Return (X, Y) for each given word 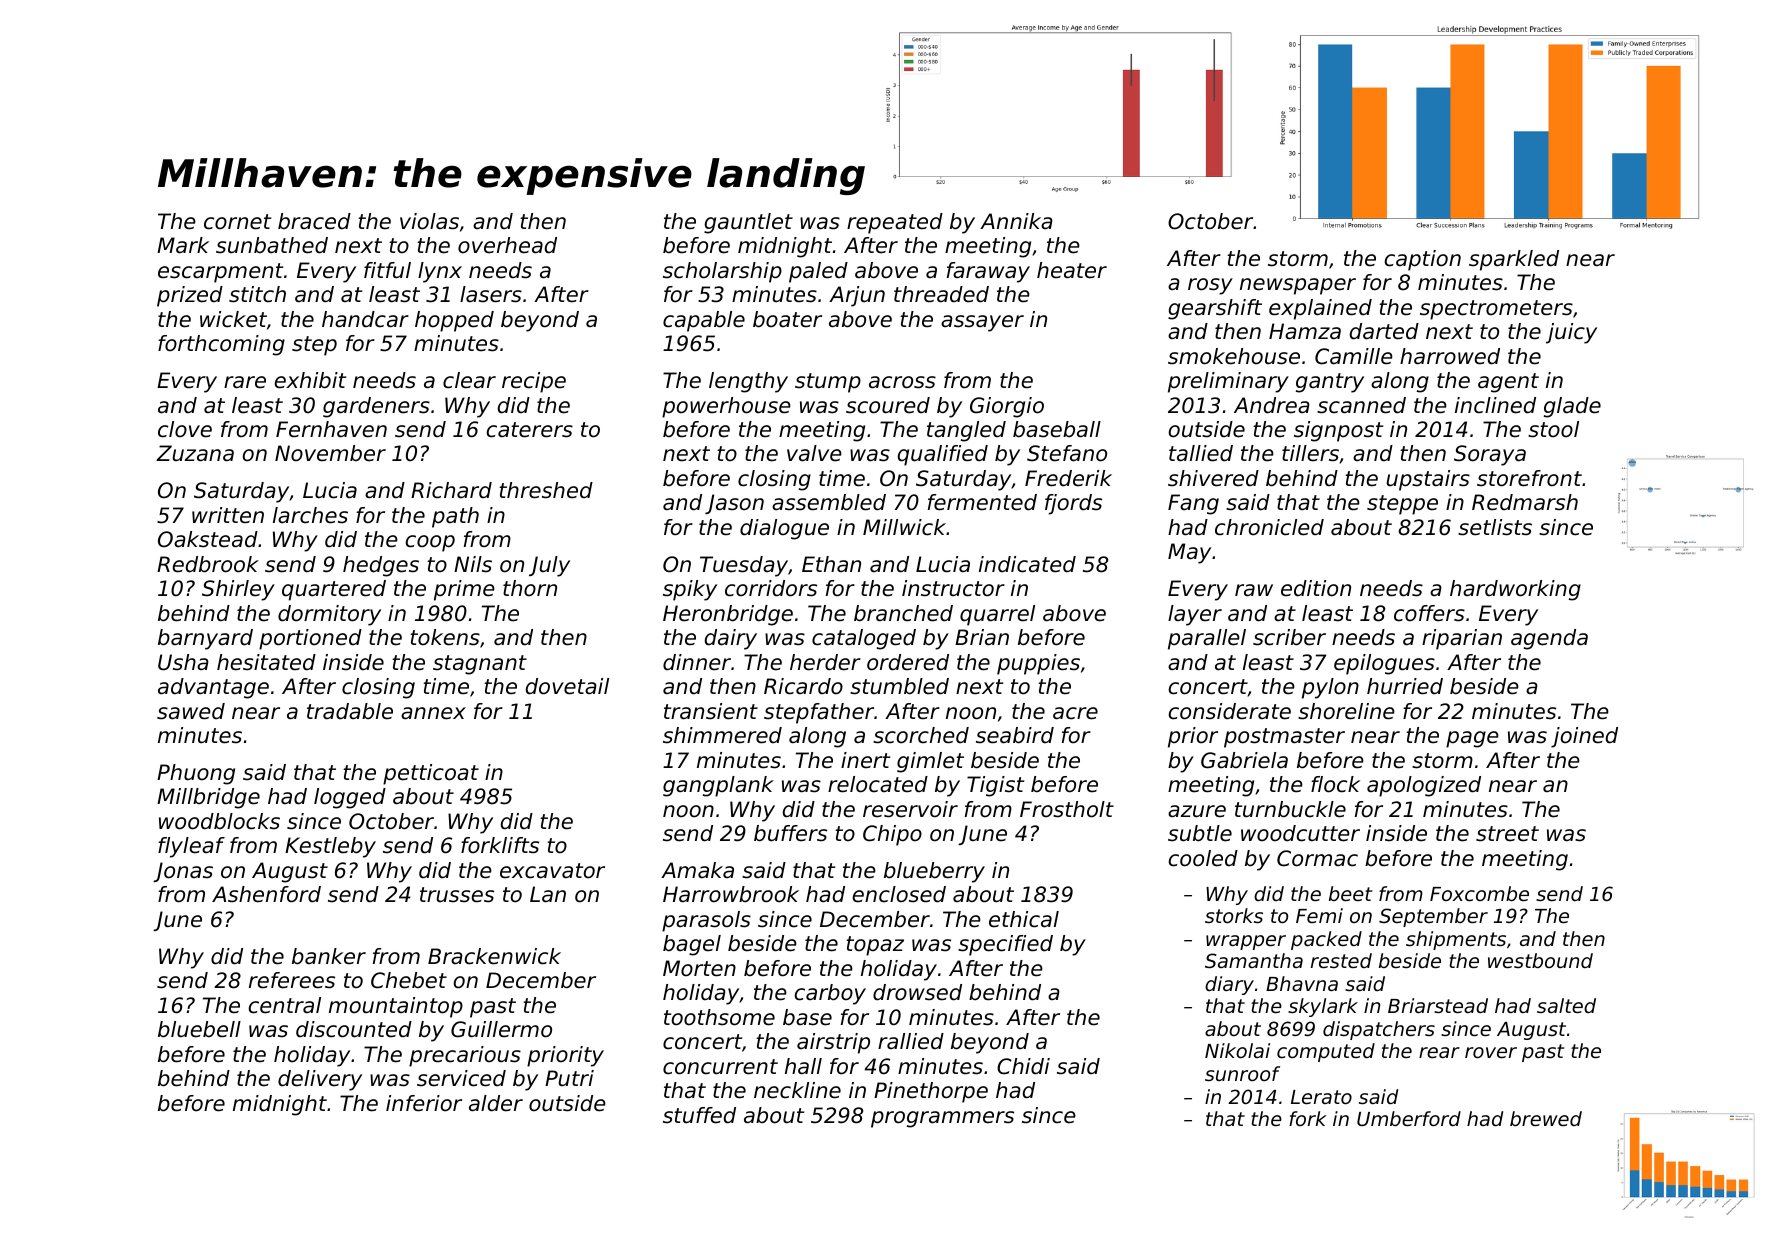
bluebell (199, 1029)
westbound (1540, 960)
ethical (1024, 919)
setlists (1495, 527)
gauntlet (748, 223)
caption (1423, 260)
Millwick (904, 527)
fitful (387, 270)
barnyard (205, 639)
